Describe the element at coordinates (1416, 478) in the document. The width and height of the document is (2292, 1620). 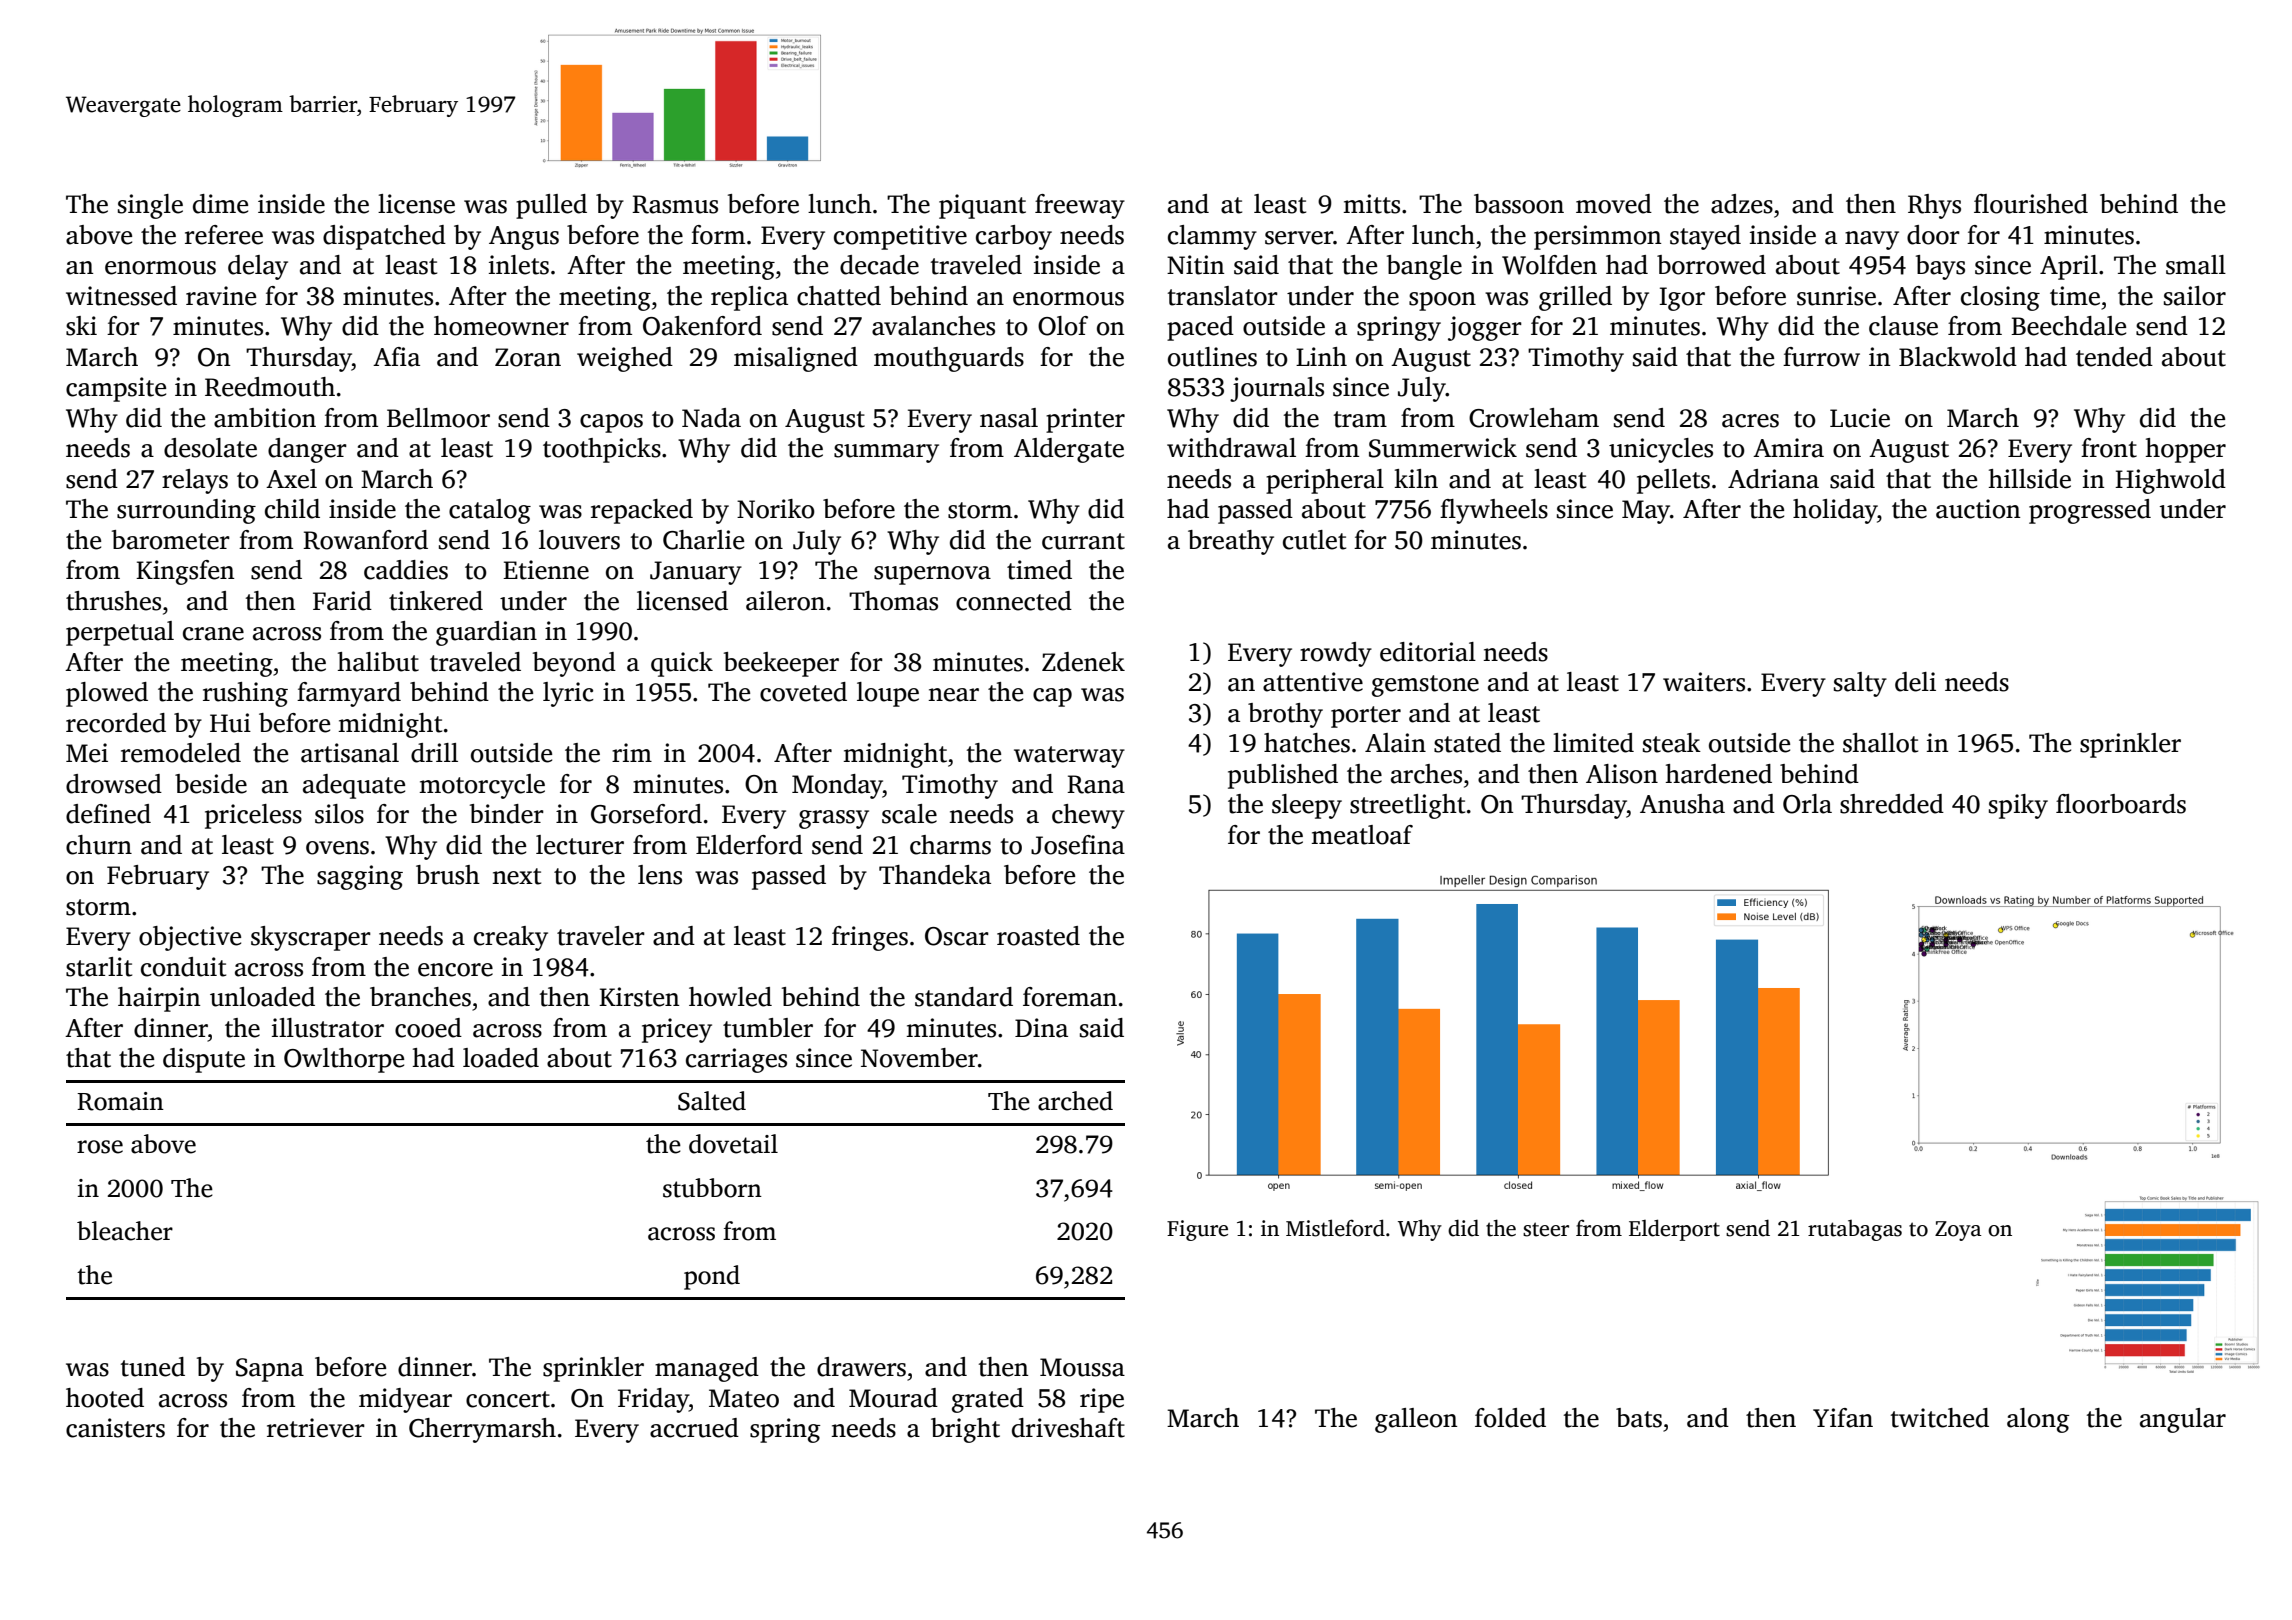
I see `kiln` at that location.
